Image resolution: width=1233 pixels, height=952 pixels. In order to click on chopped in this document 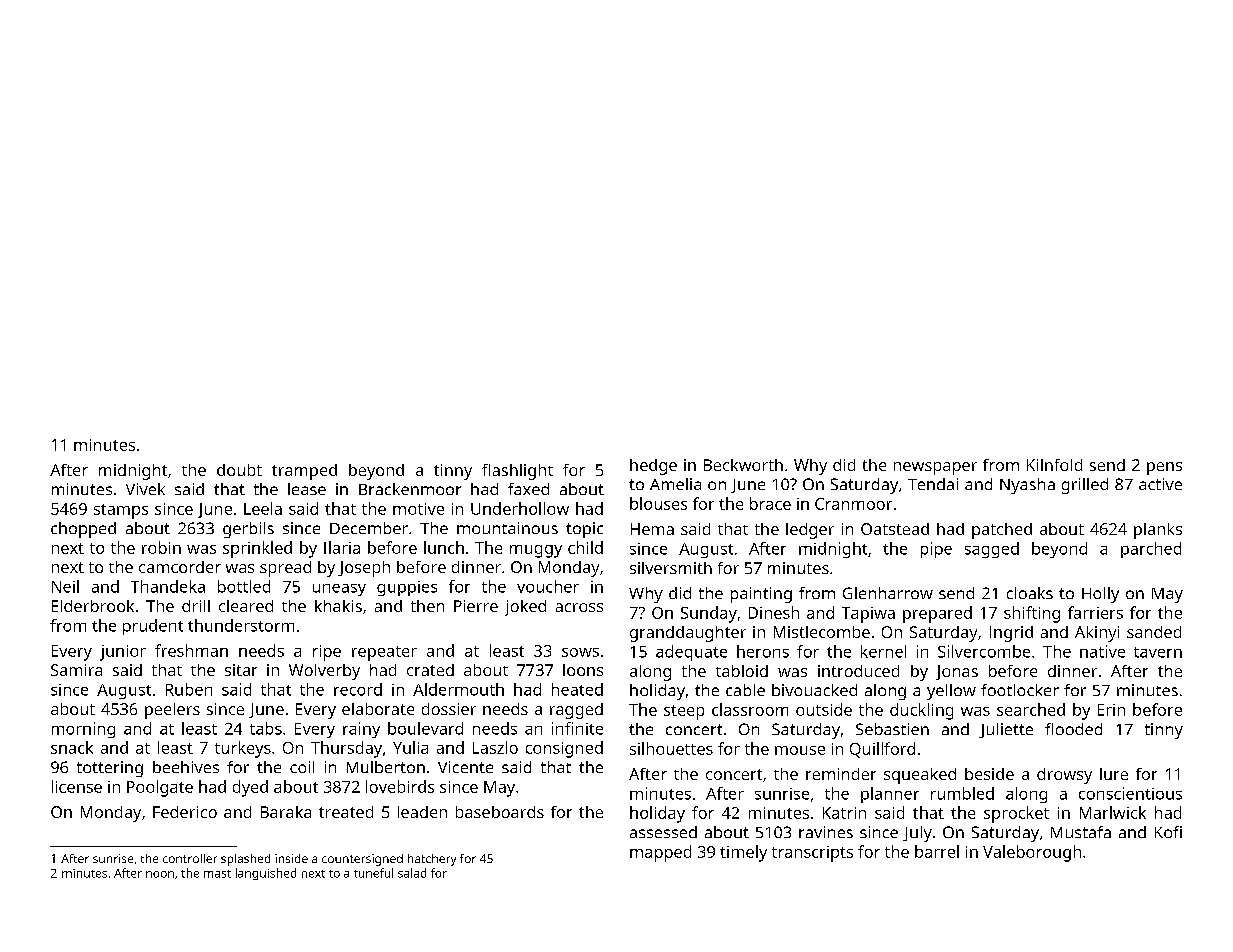, I will do `click(83, 530)`.
